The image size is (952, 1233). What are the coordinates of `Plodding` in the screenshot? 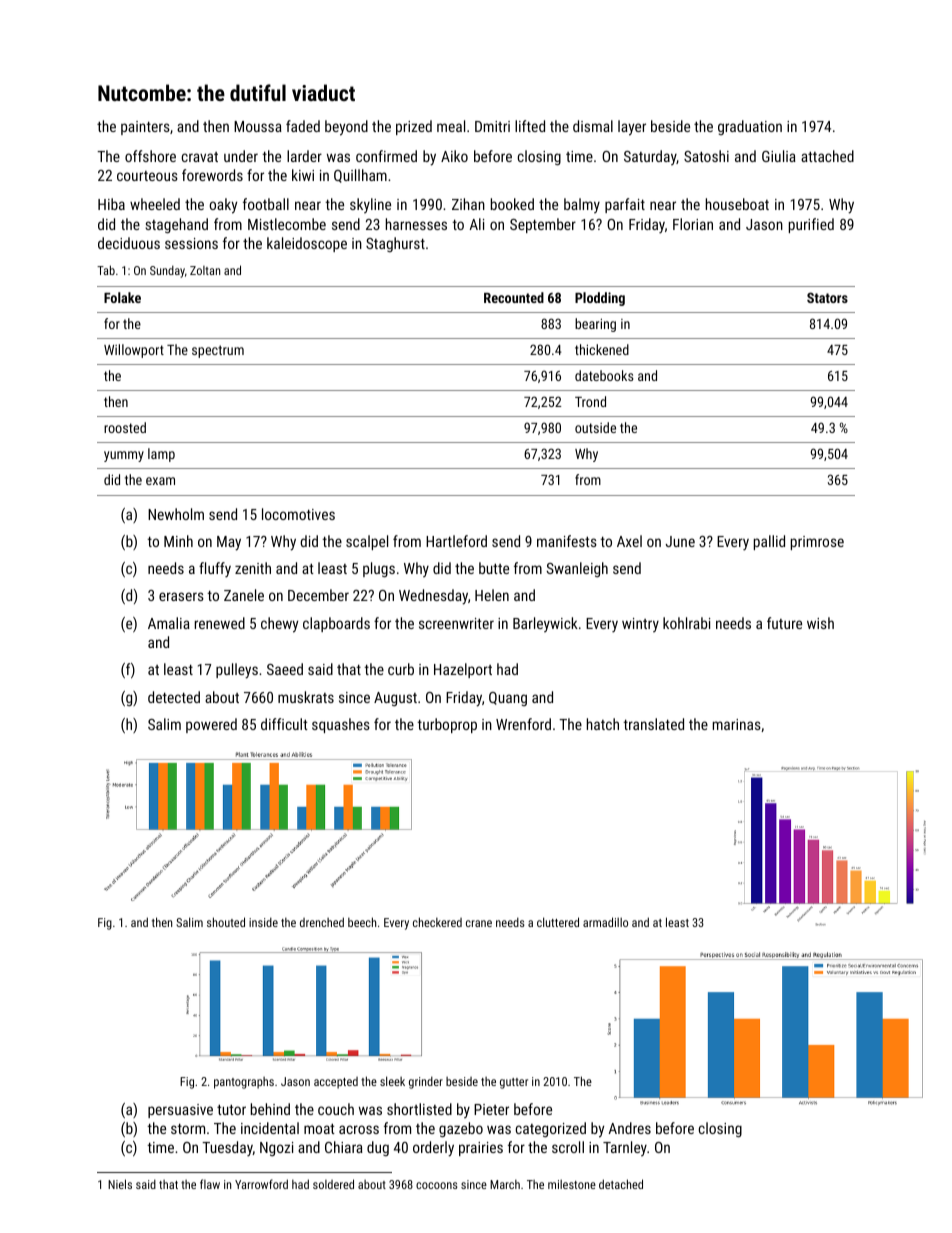 It's located at (600, 299).
